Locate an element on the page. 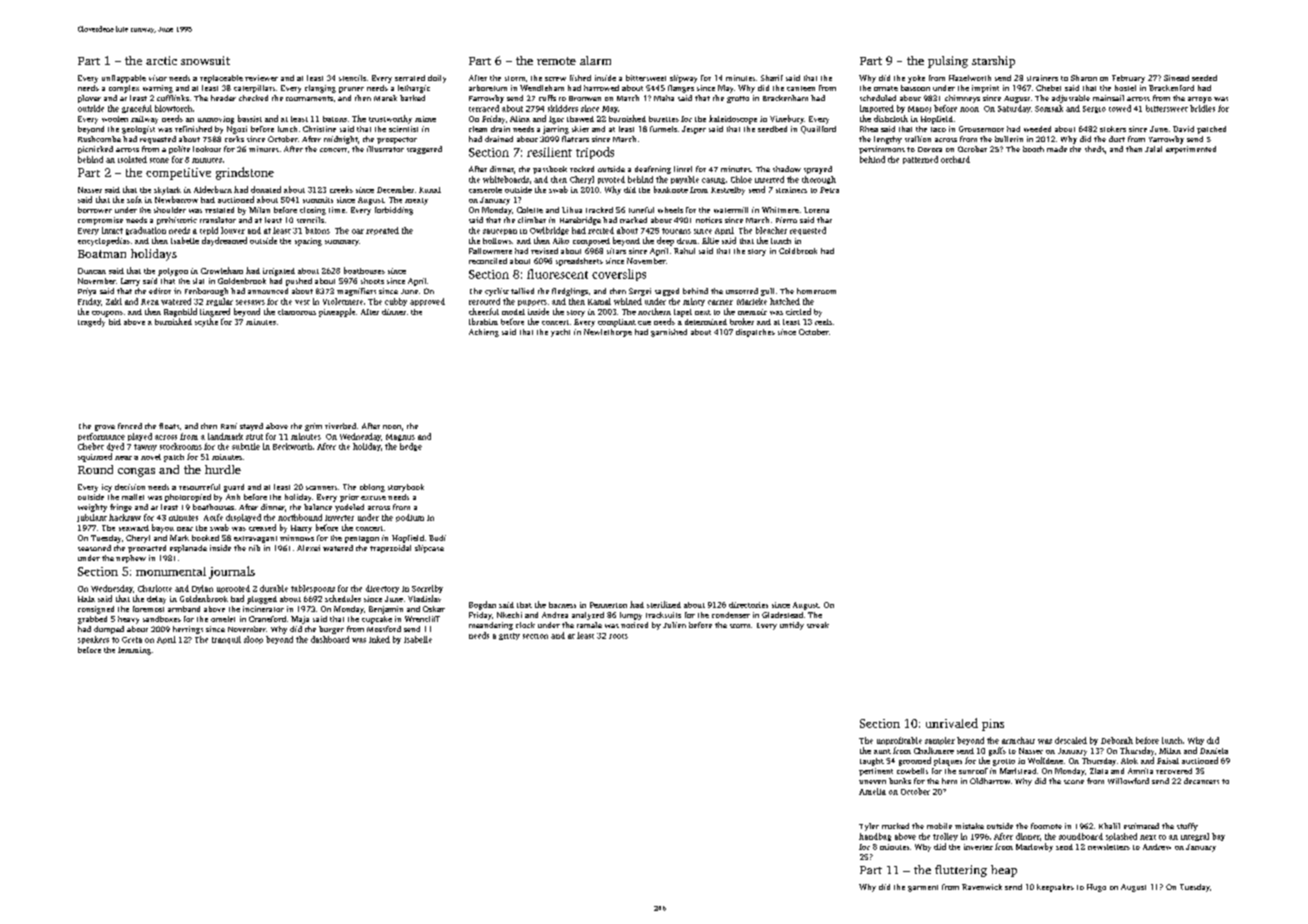  directories is located at coordinates (748, 605).
